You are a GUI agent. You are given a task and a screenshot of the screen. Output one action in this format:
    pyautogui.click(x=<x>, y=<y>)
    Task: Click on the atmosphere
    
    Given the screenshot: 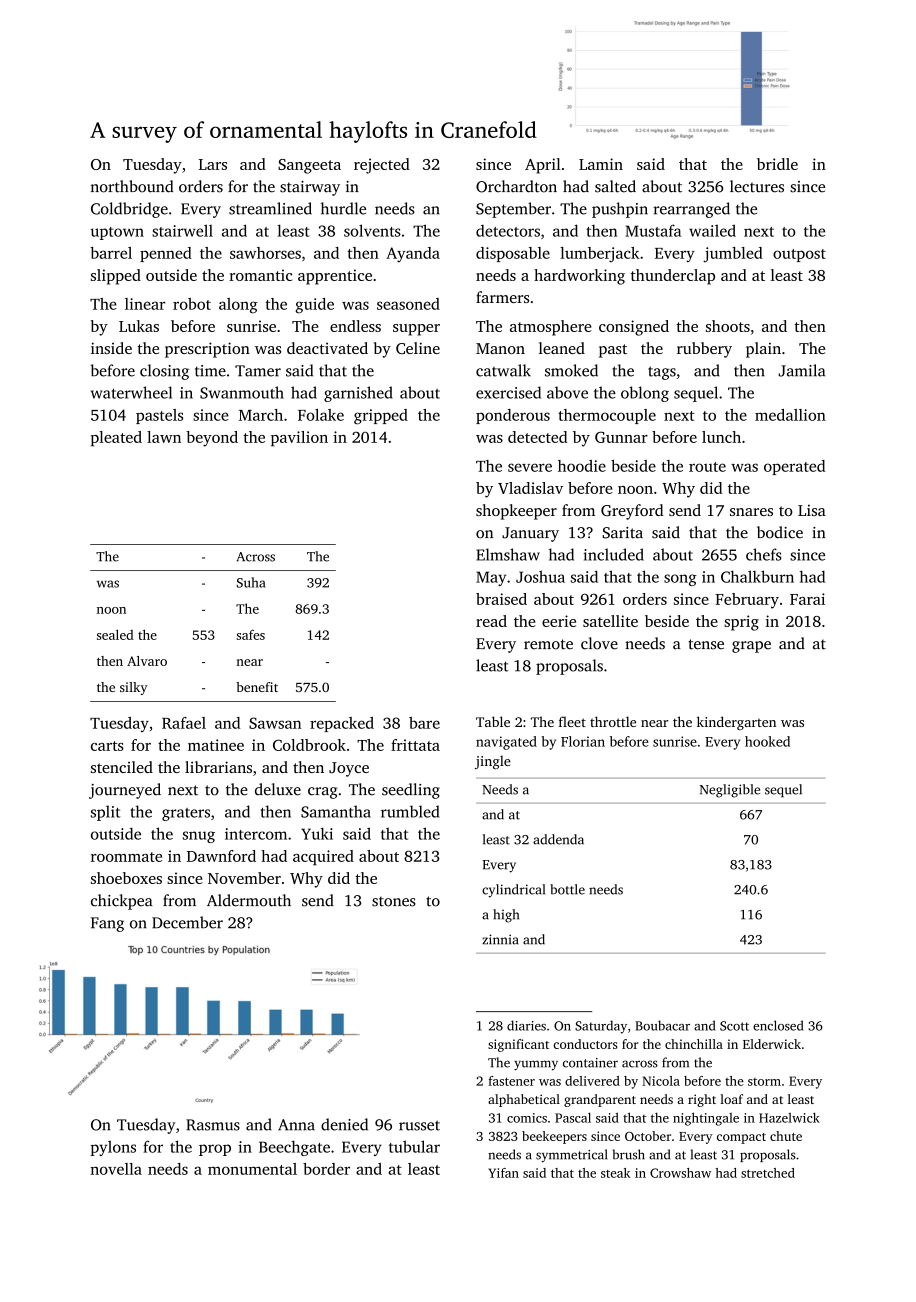 What is the action you would take?
    pyautogui.click(x=551, y=328)
